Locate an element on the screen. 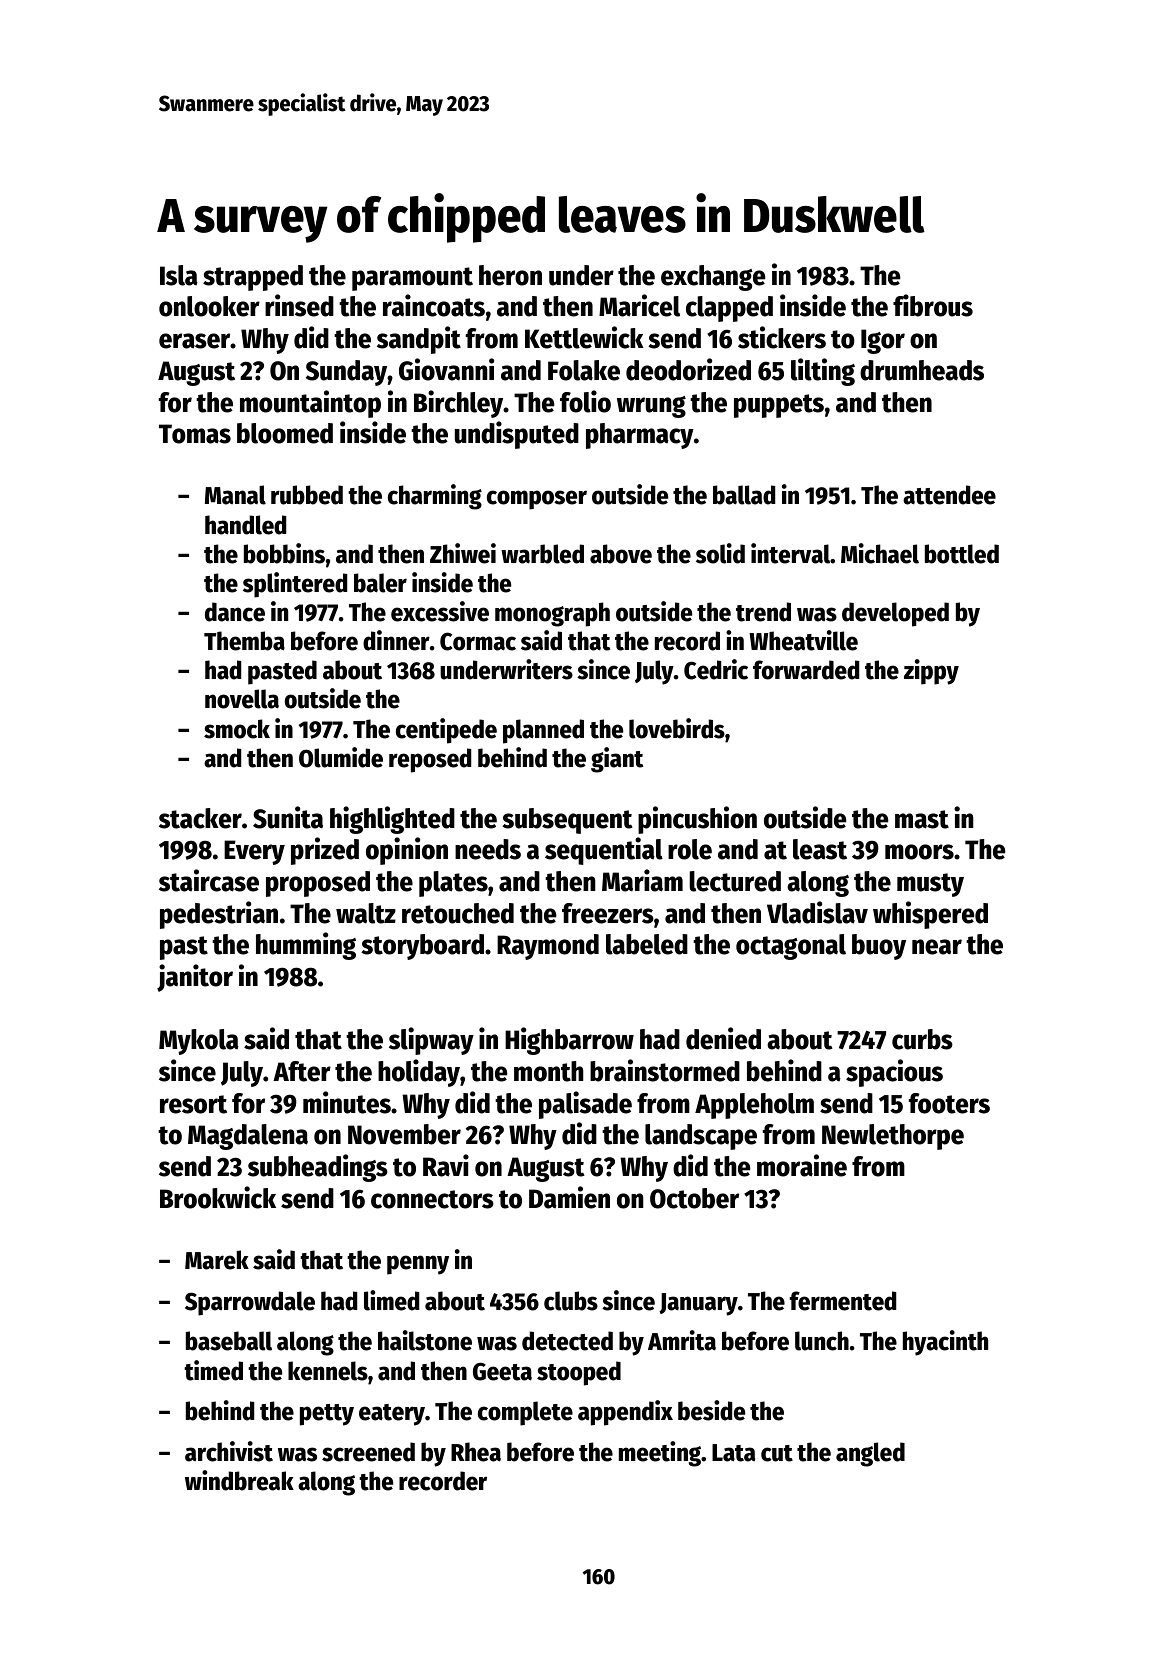  Lata is located at coordinates (733, 1453).
